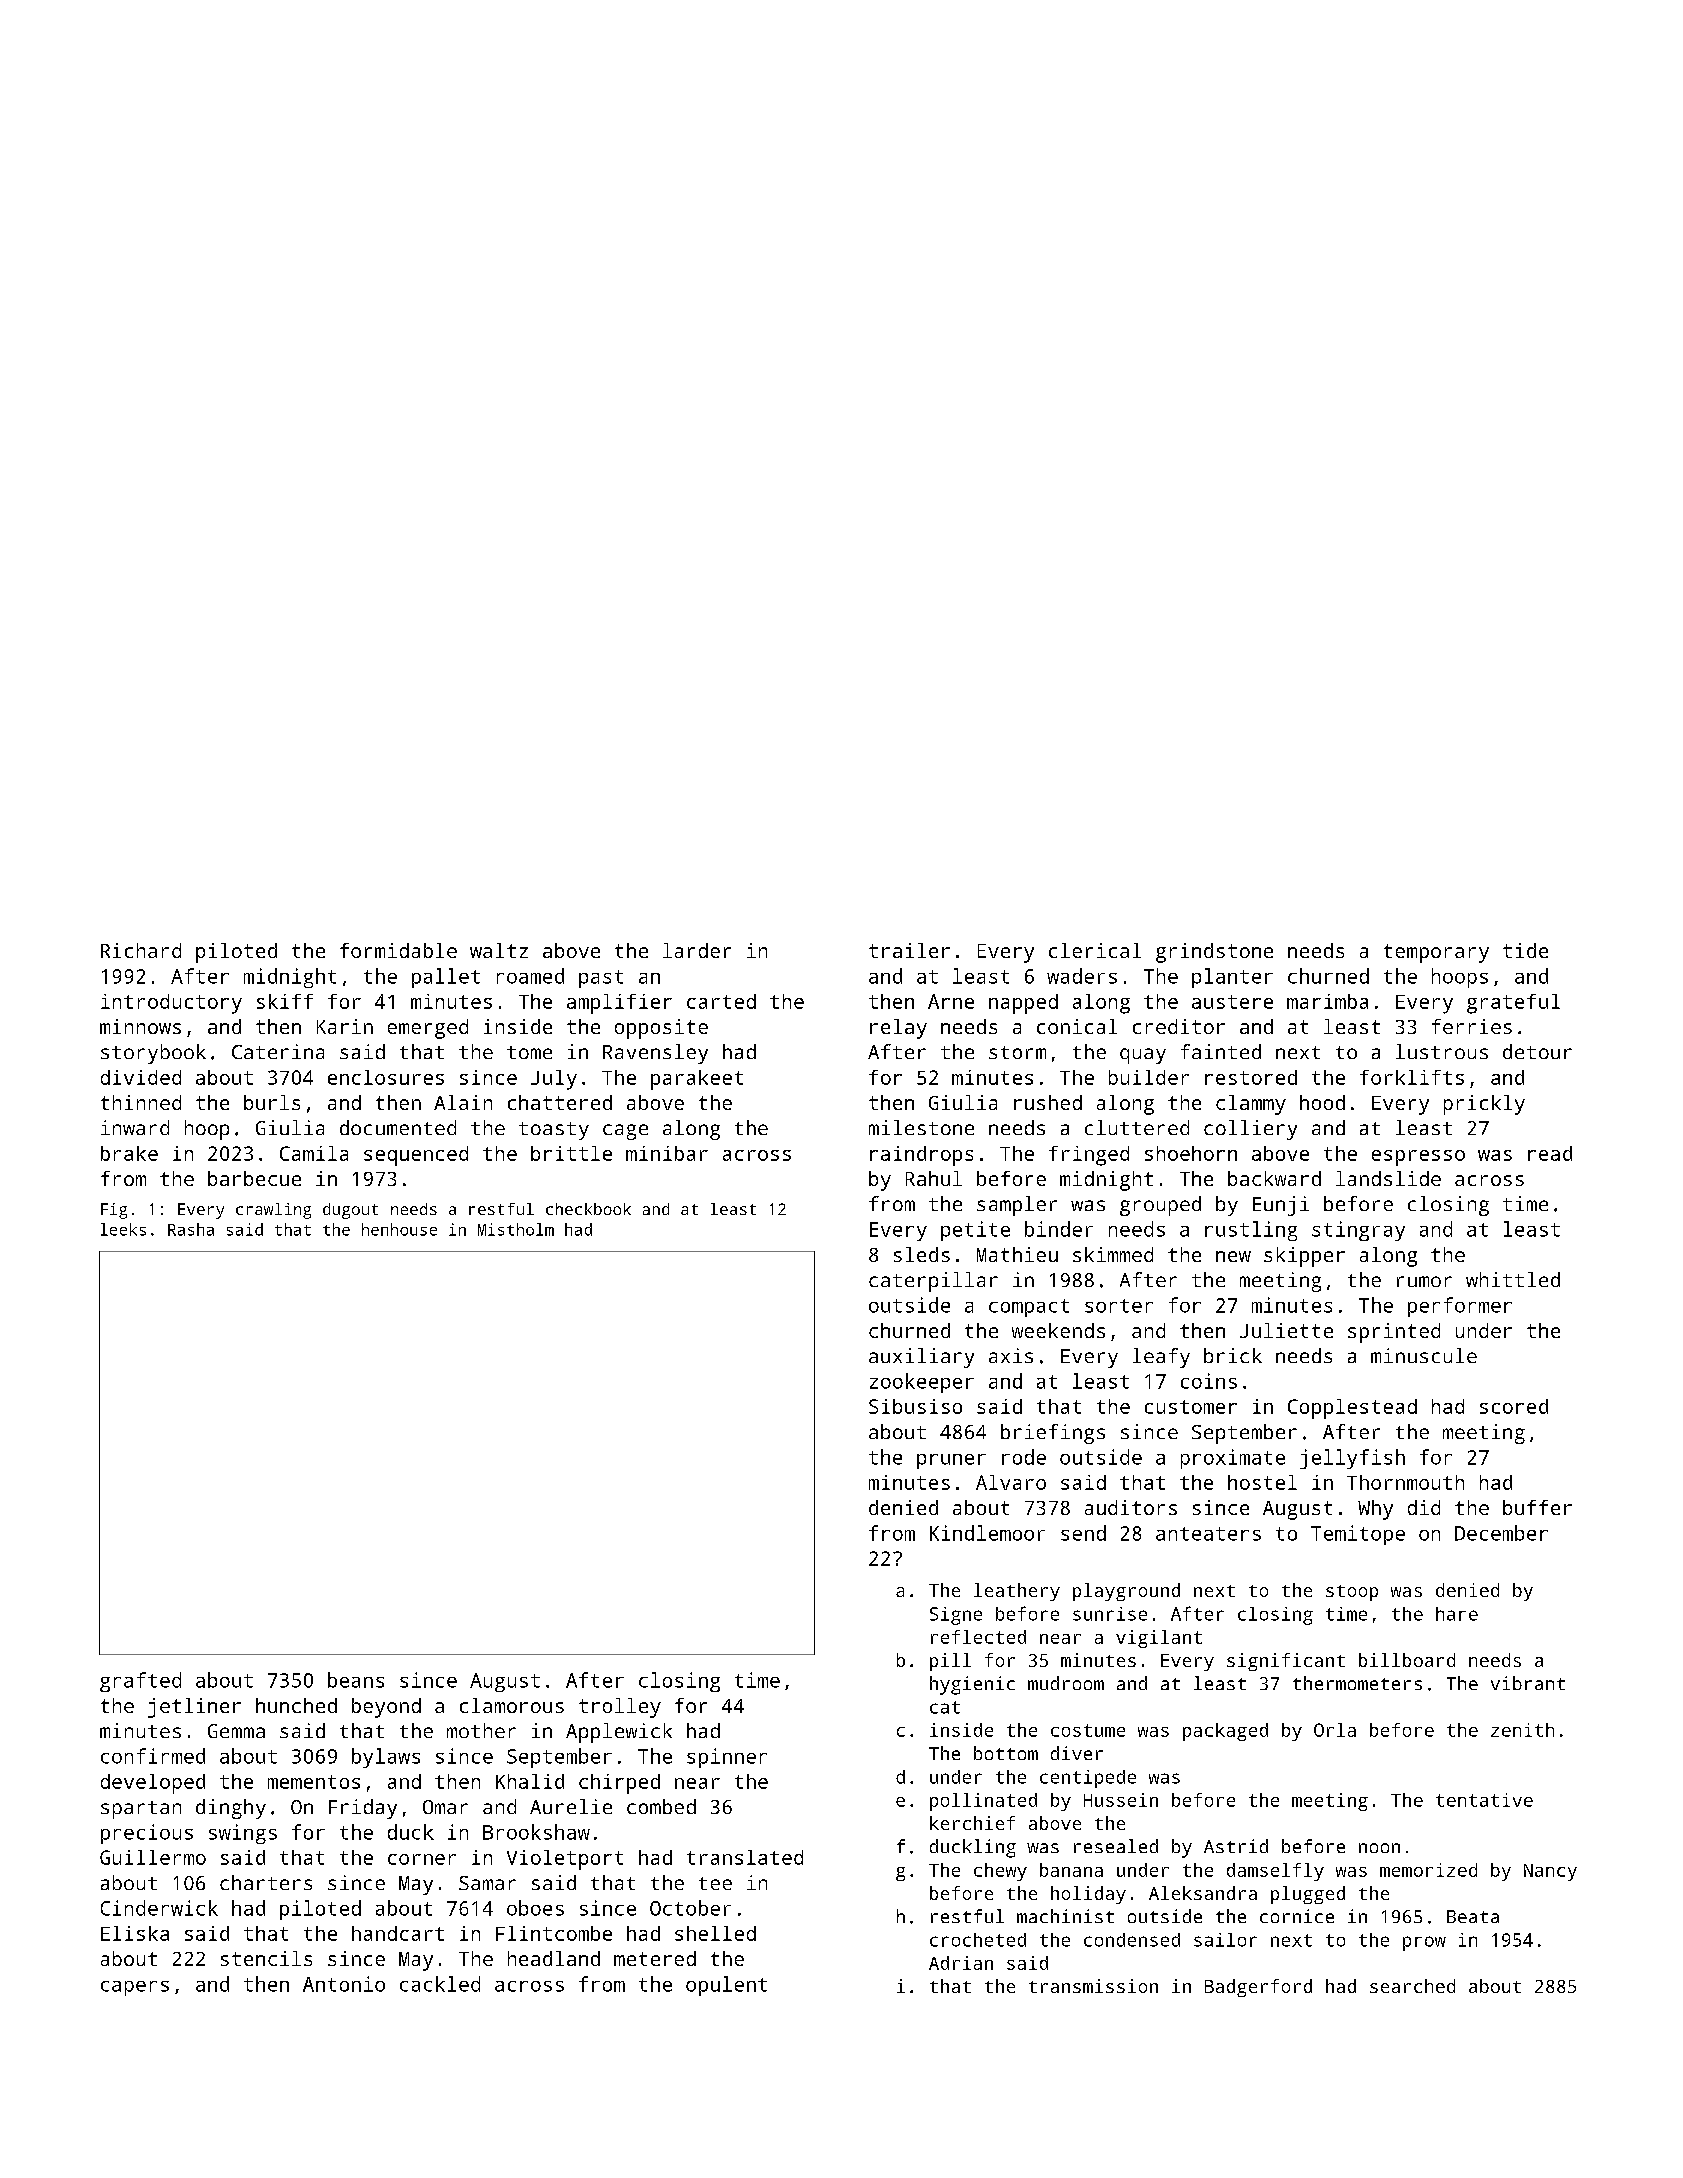 The height and width of the image is (2178, 1683). What do you see at coordinates (344, 1984) in the image?
I see `Antonio` at bounding box center [344, 1984].
